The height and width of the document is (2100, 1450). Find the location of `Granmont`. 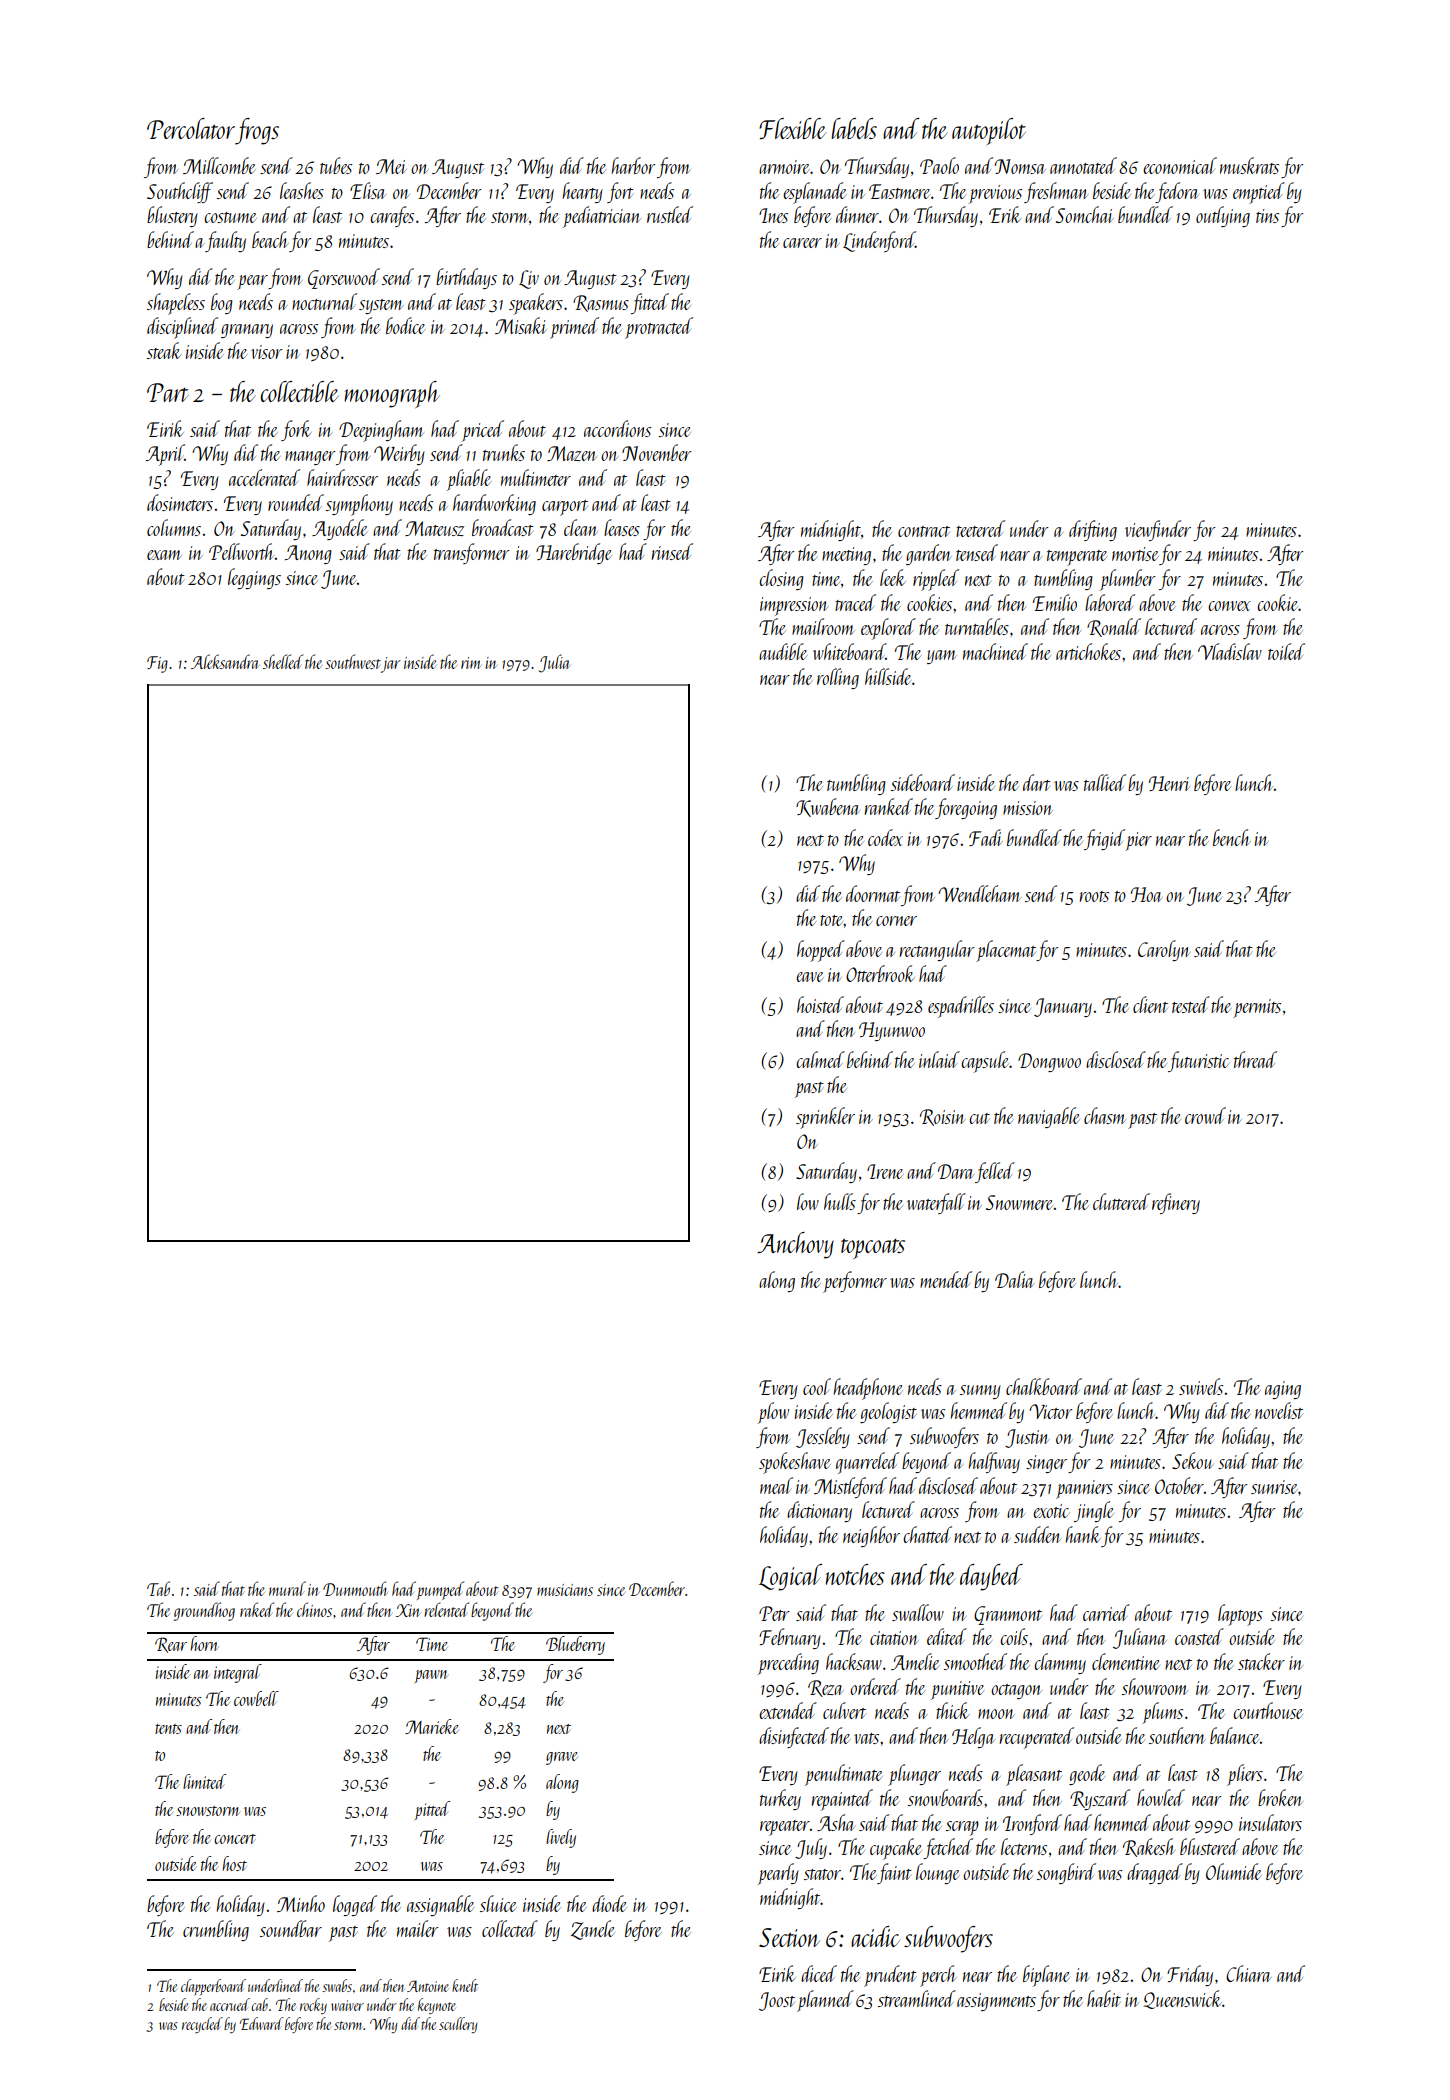

Granmont is located at coordinates (1008, 1615).
